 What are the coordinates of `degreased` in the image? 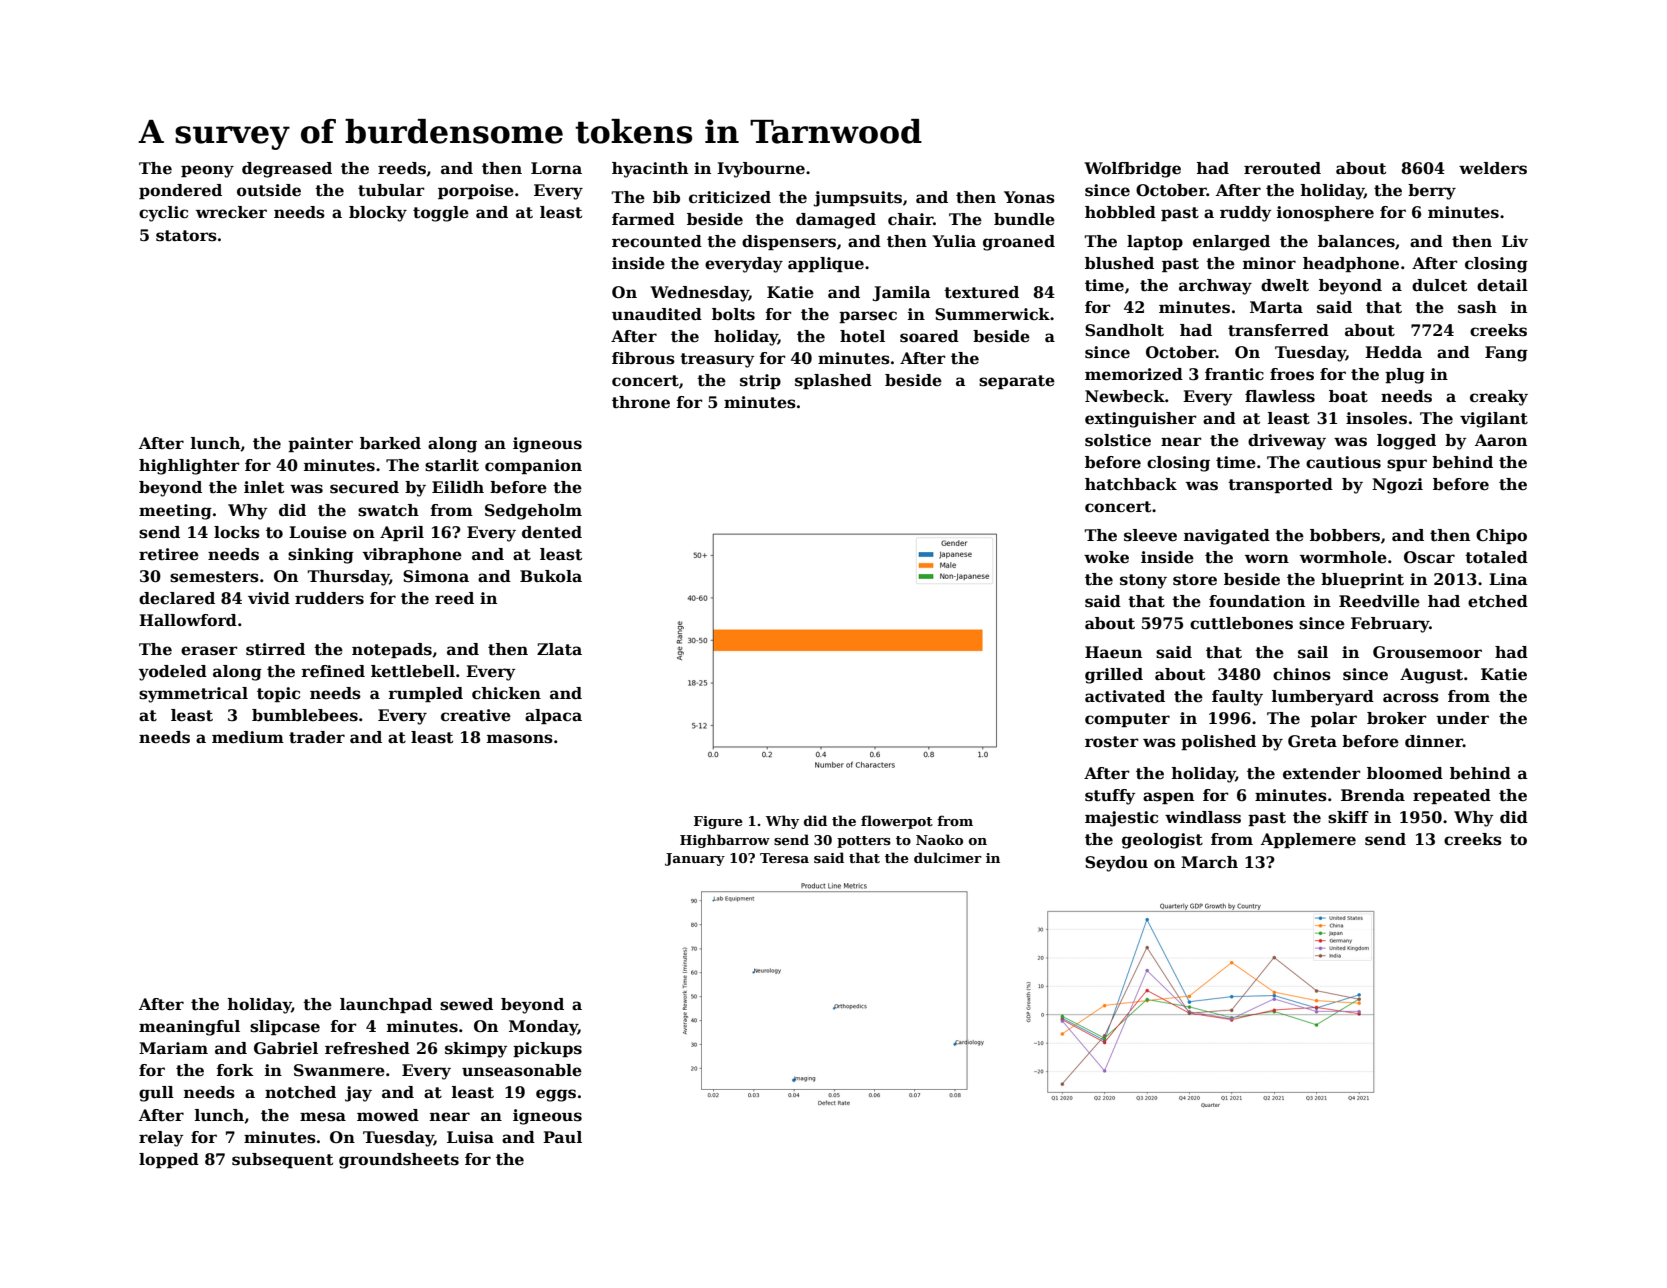 It's located at (287, 170).
